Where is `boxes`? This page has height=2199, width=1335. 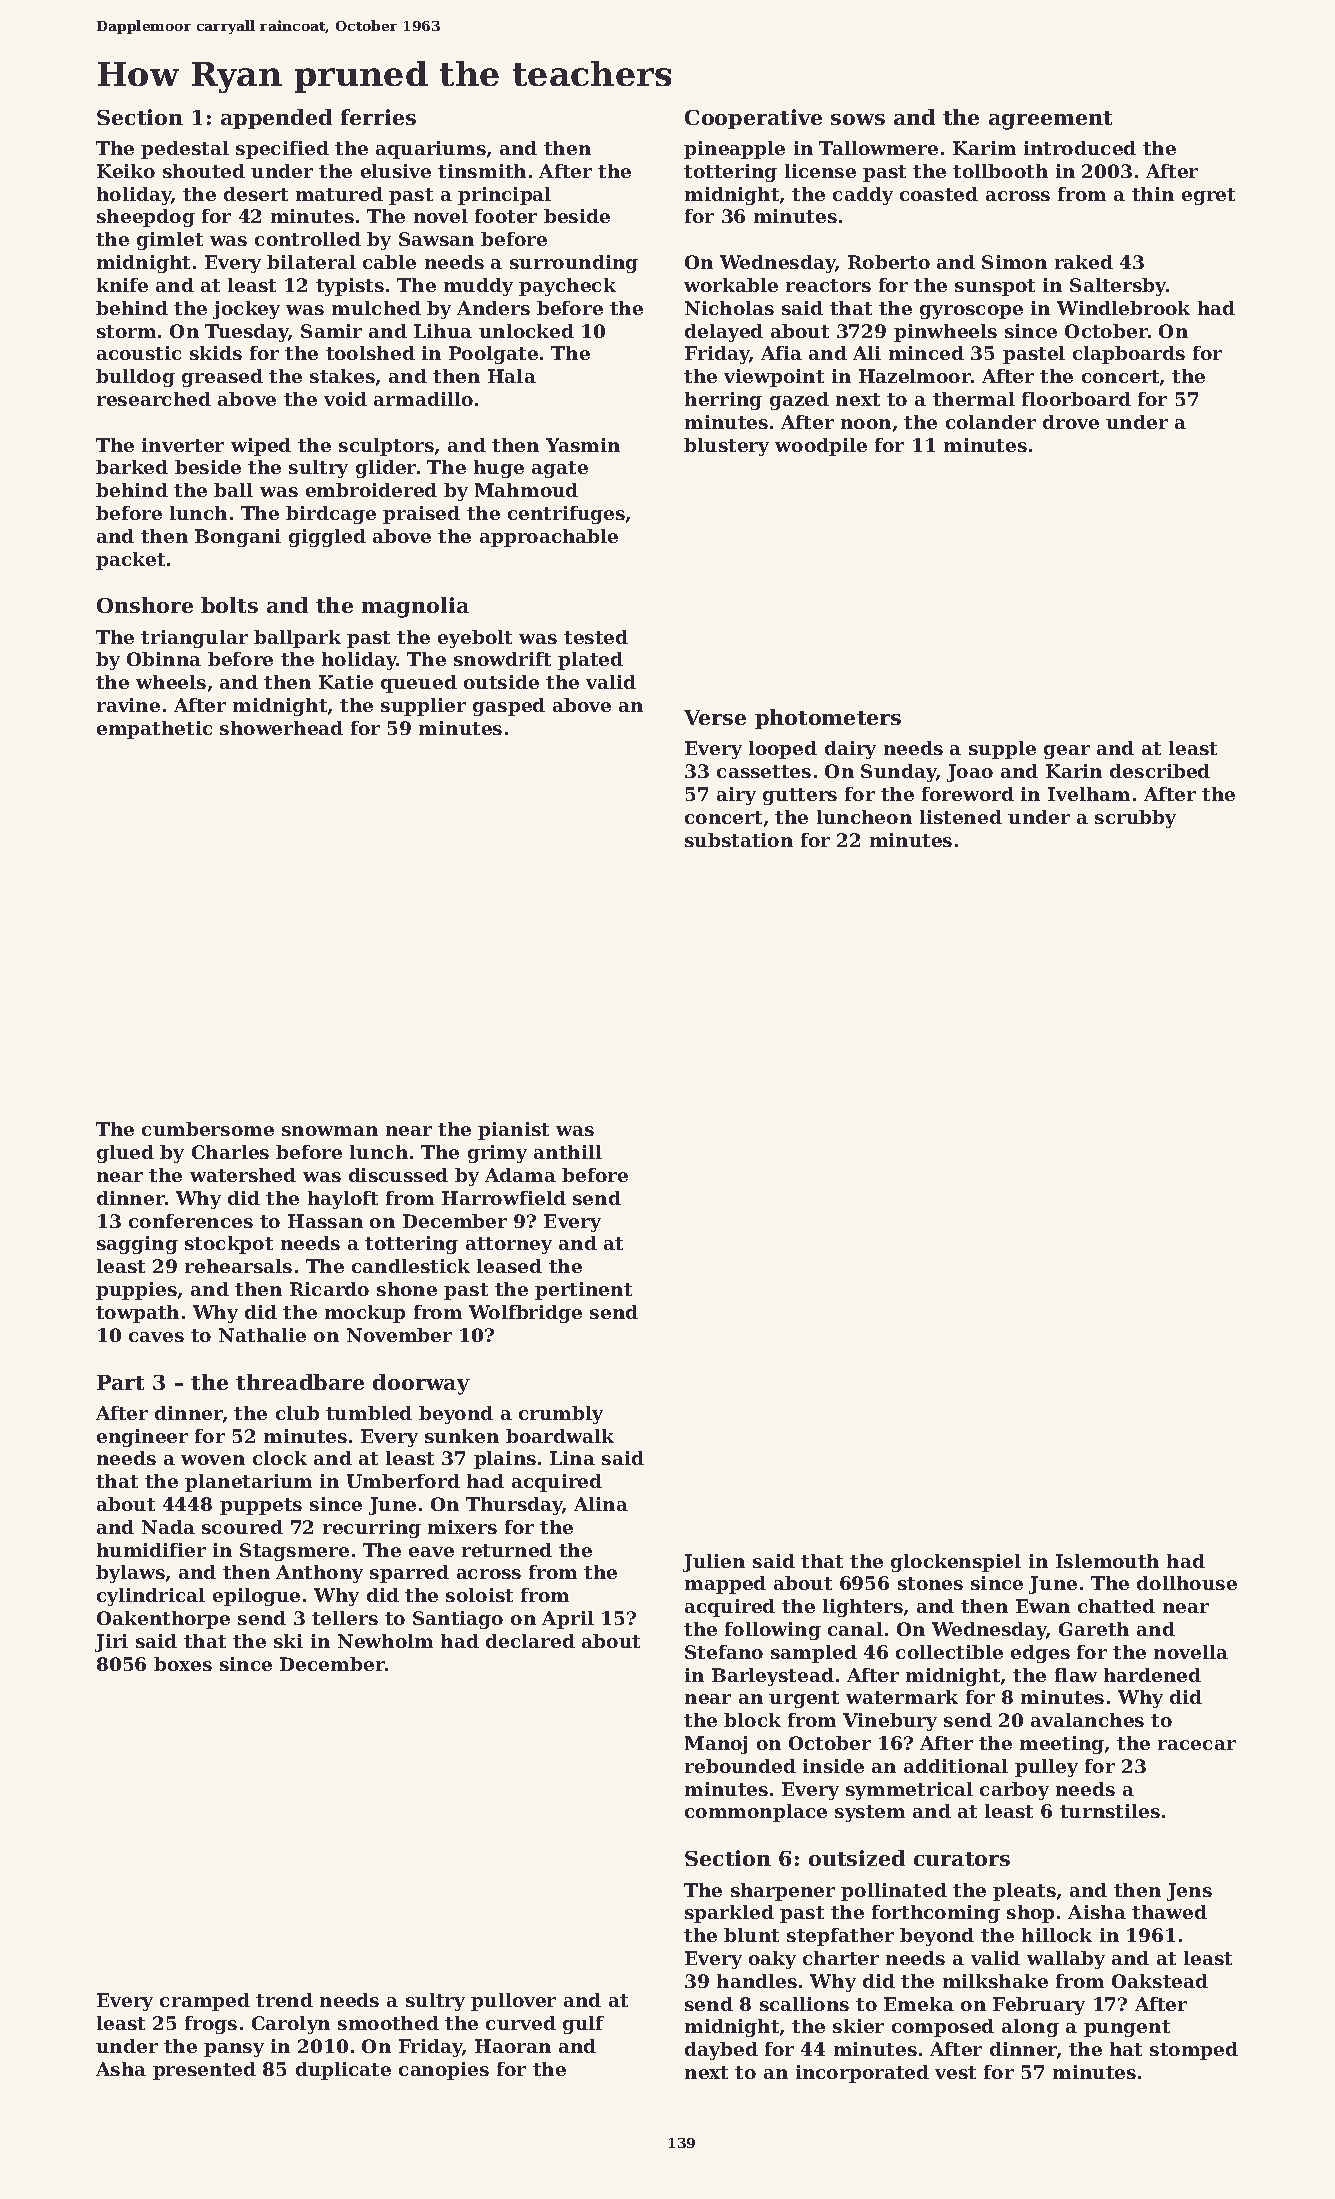
boxes is located at coordinates (183, 1664).
